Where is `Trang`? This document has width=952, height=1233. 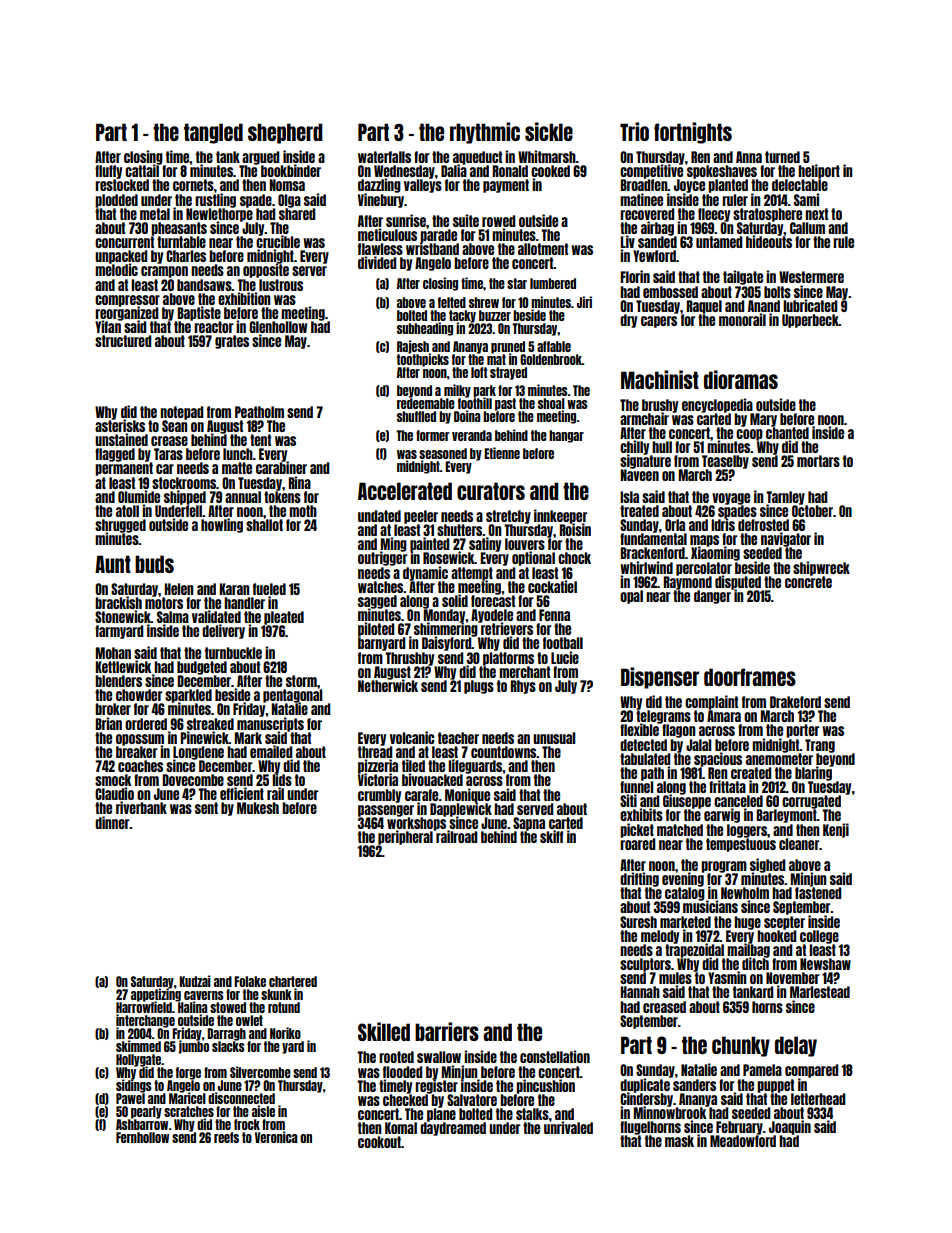 Trang is located at coordinates (820, 746).
